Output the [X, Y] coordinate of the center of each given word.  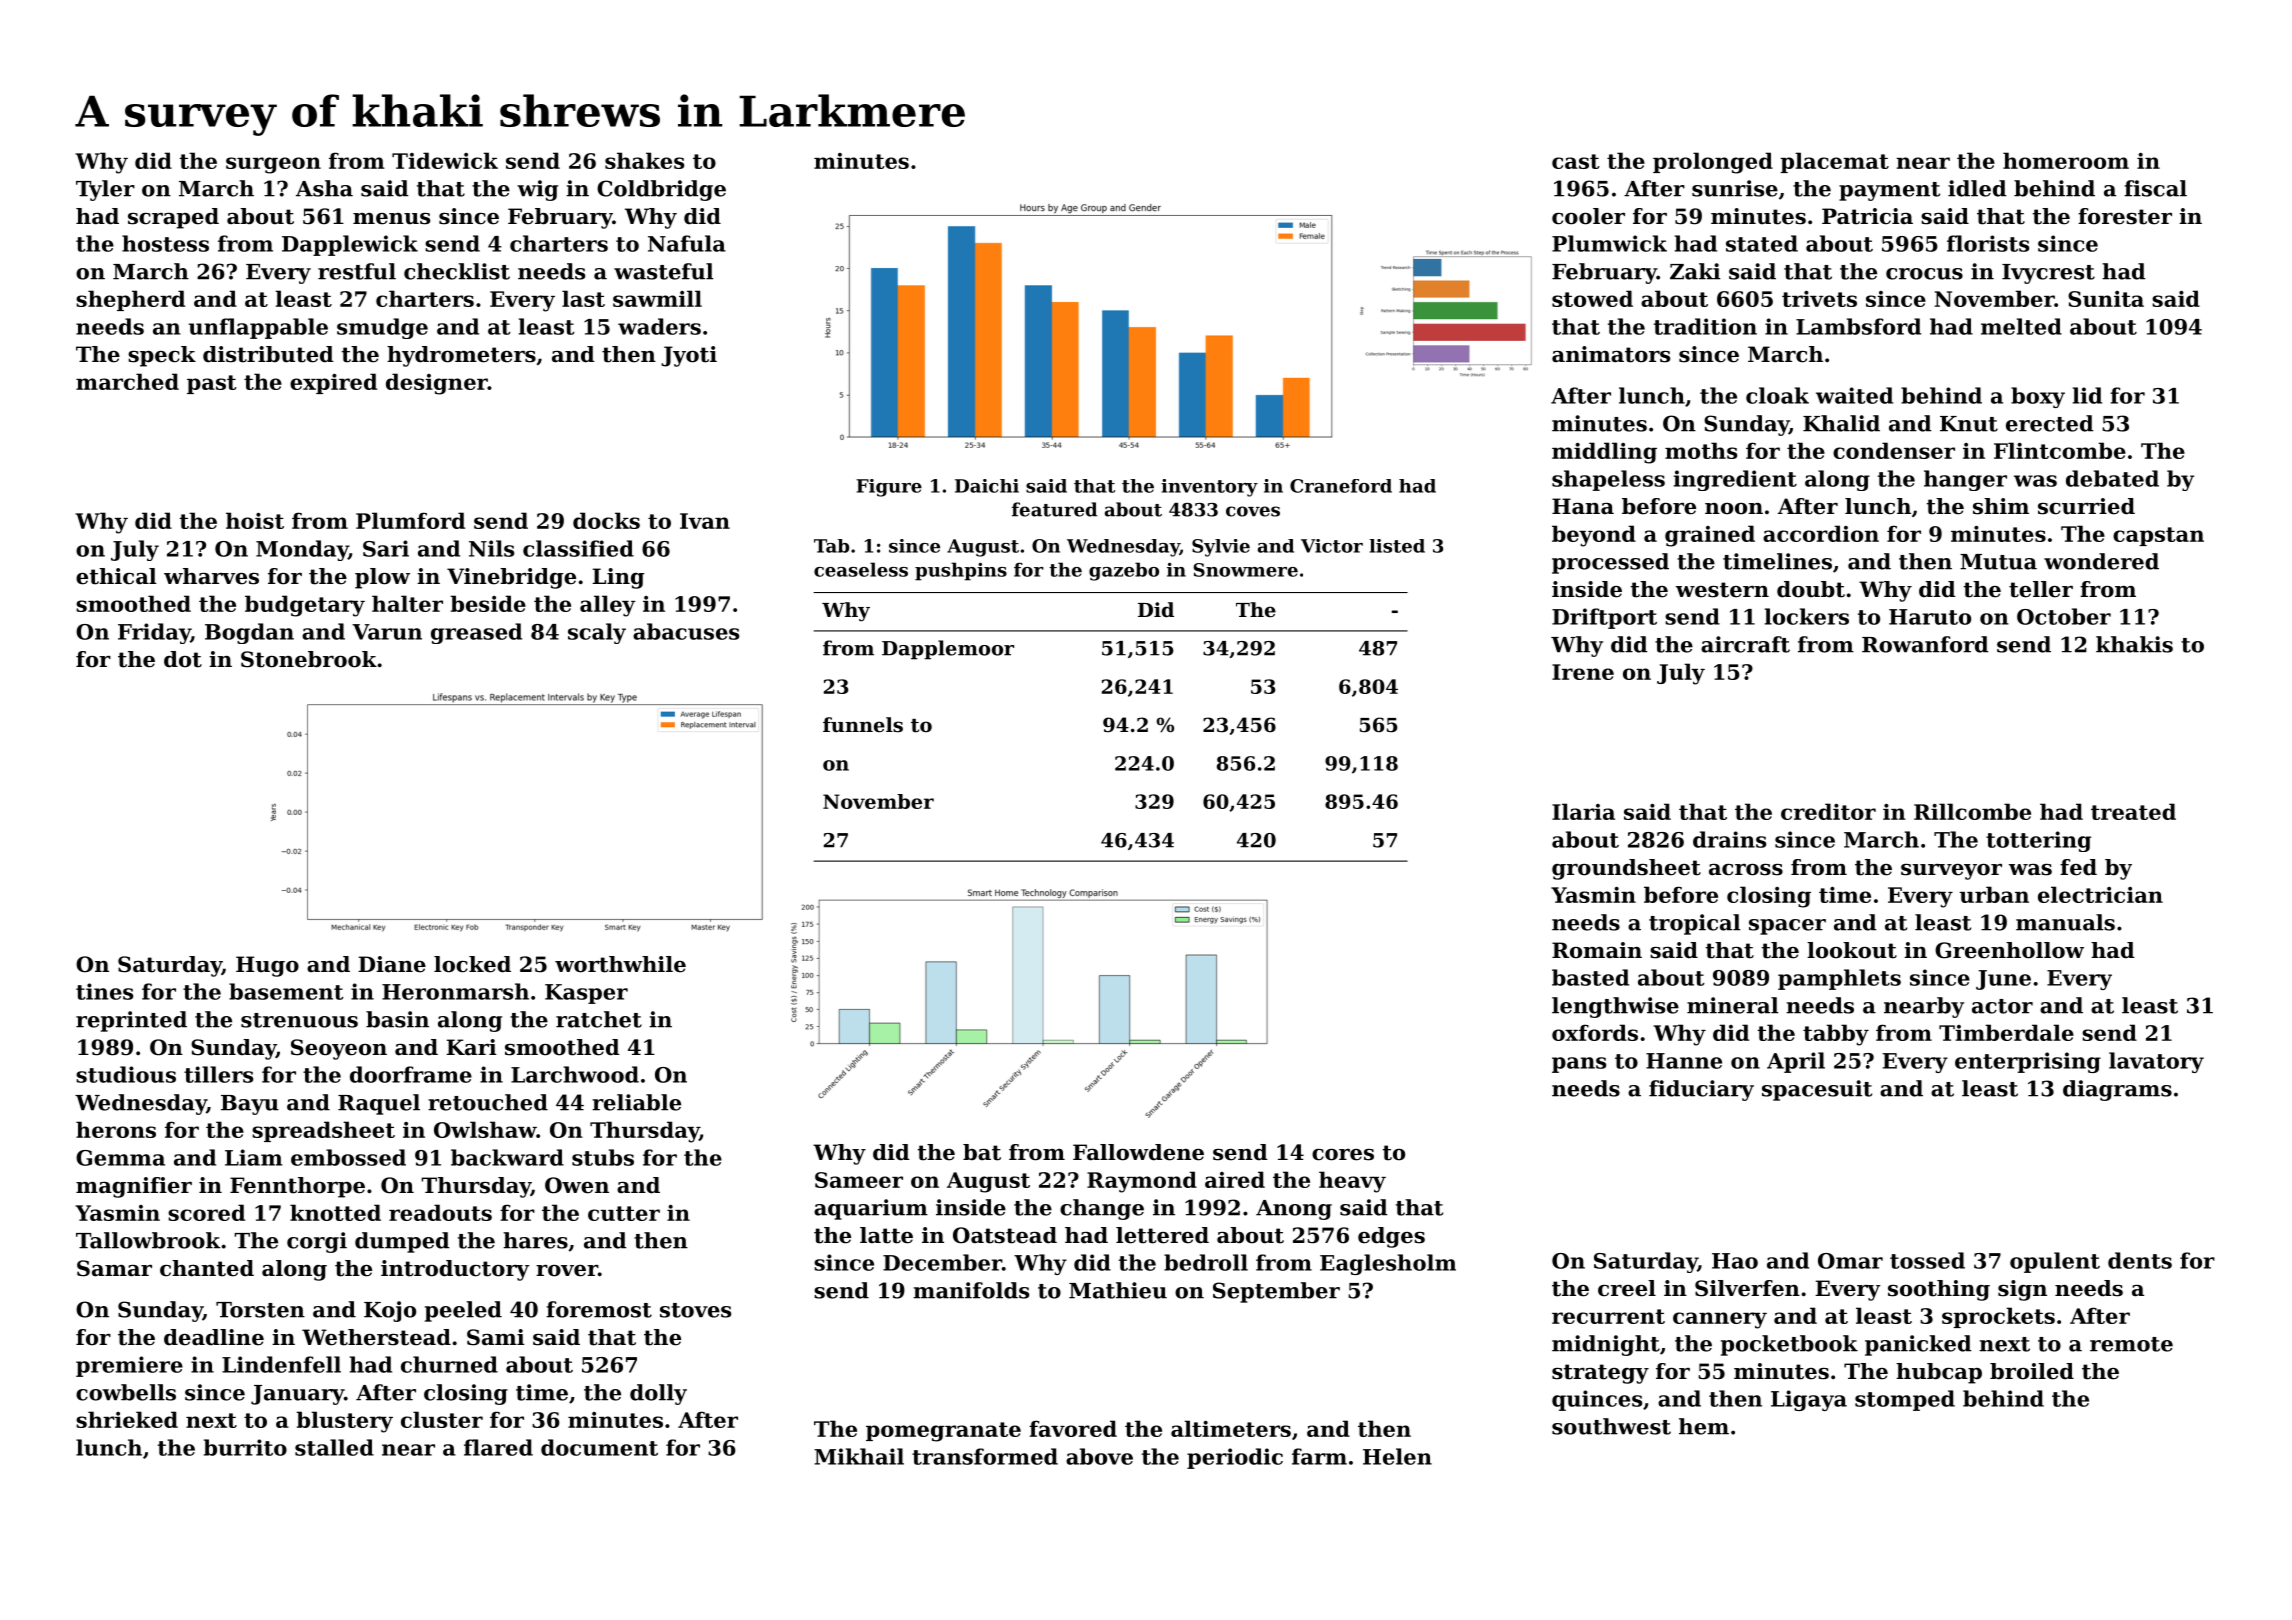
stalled [334, 1447]
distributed [268, 354]
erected [2050, 423]
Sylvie [1221, 548]
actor [2002, 1006]
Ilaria [1583, 811]
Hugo [267, 966]
